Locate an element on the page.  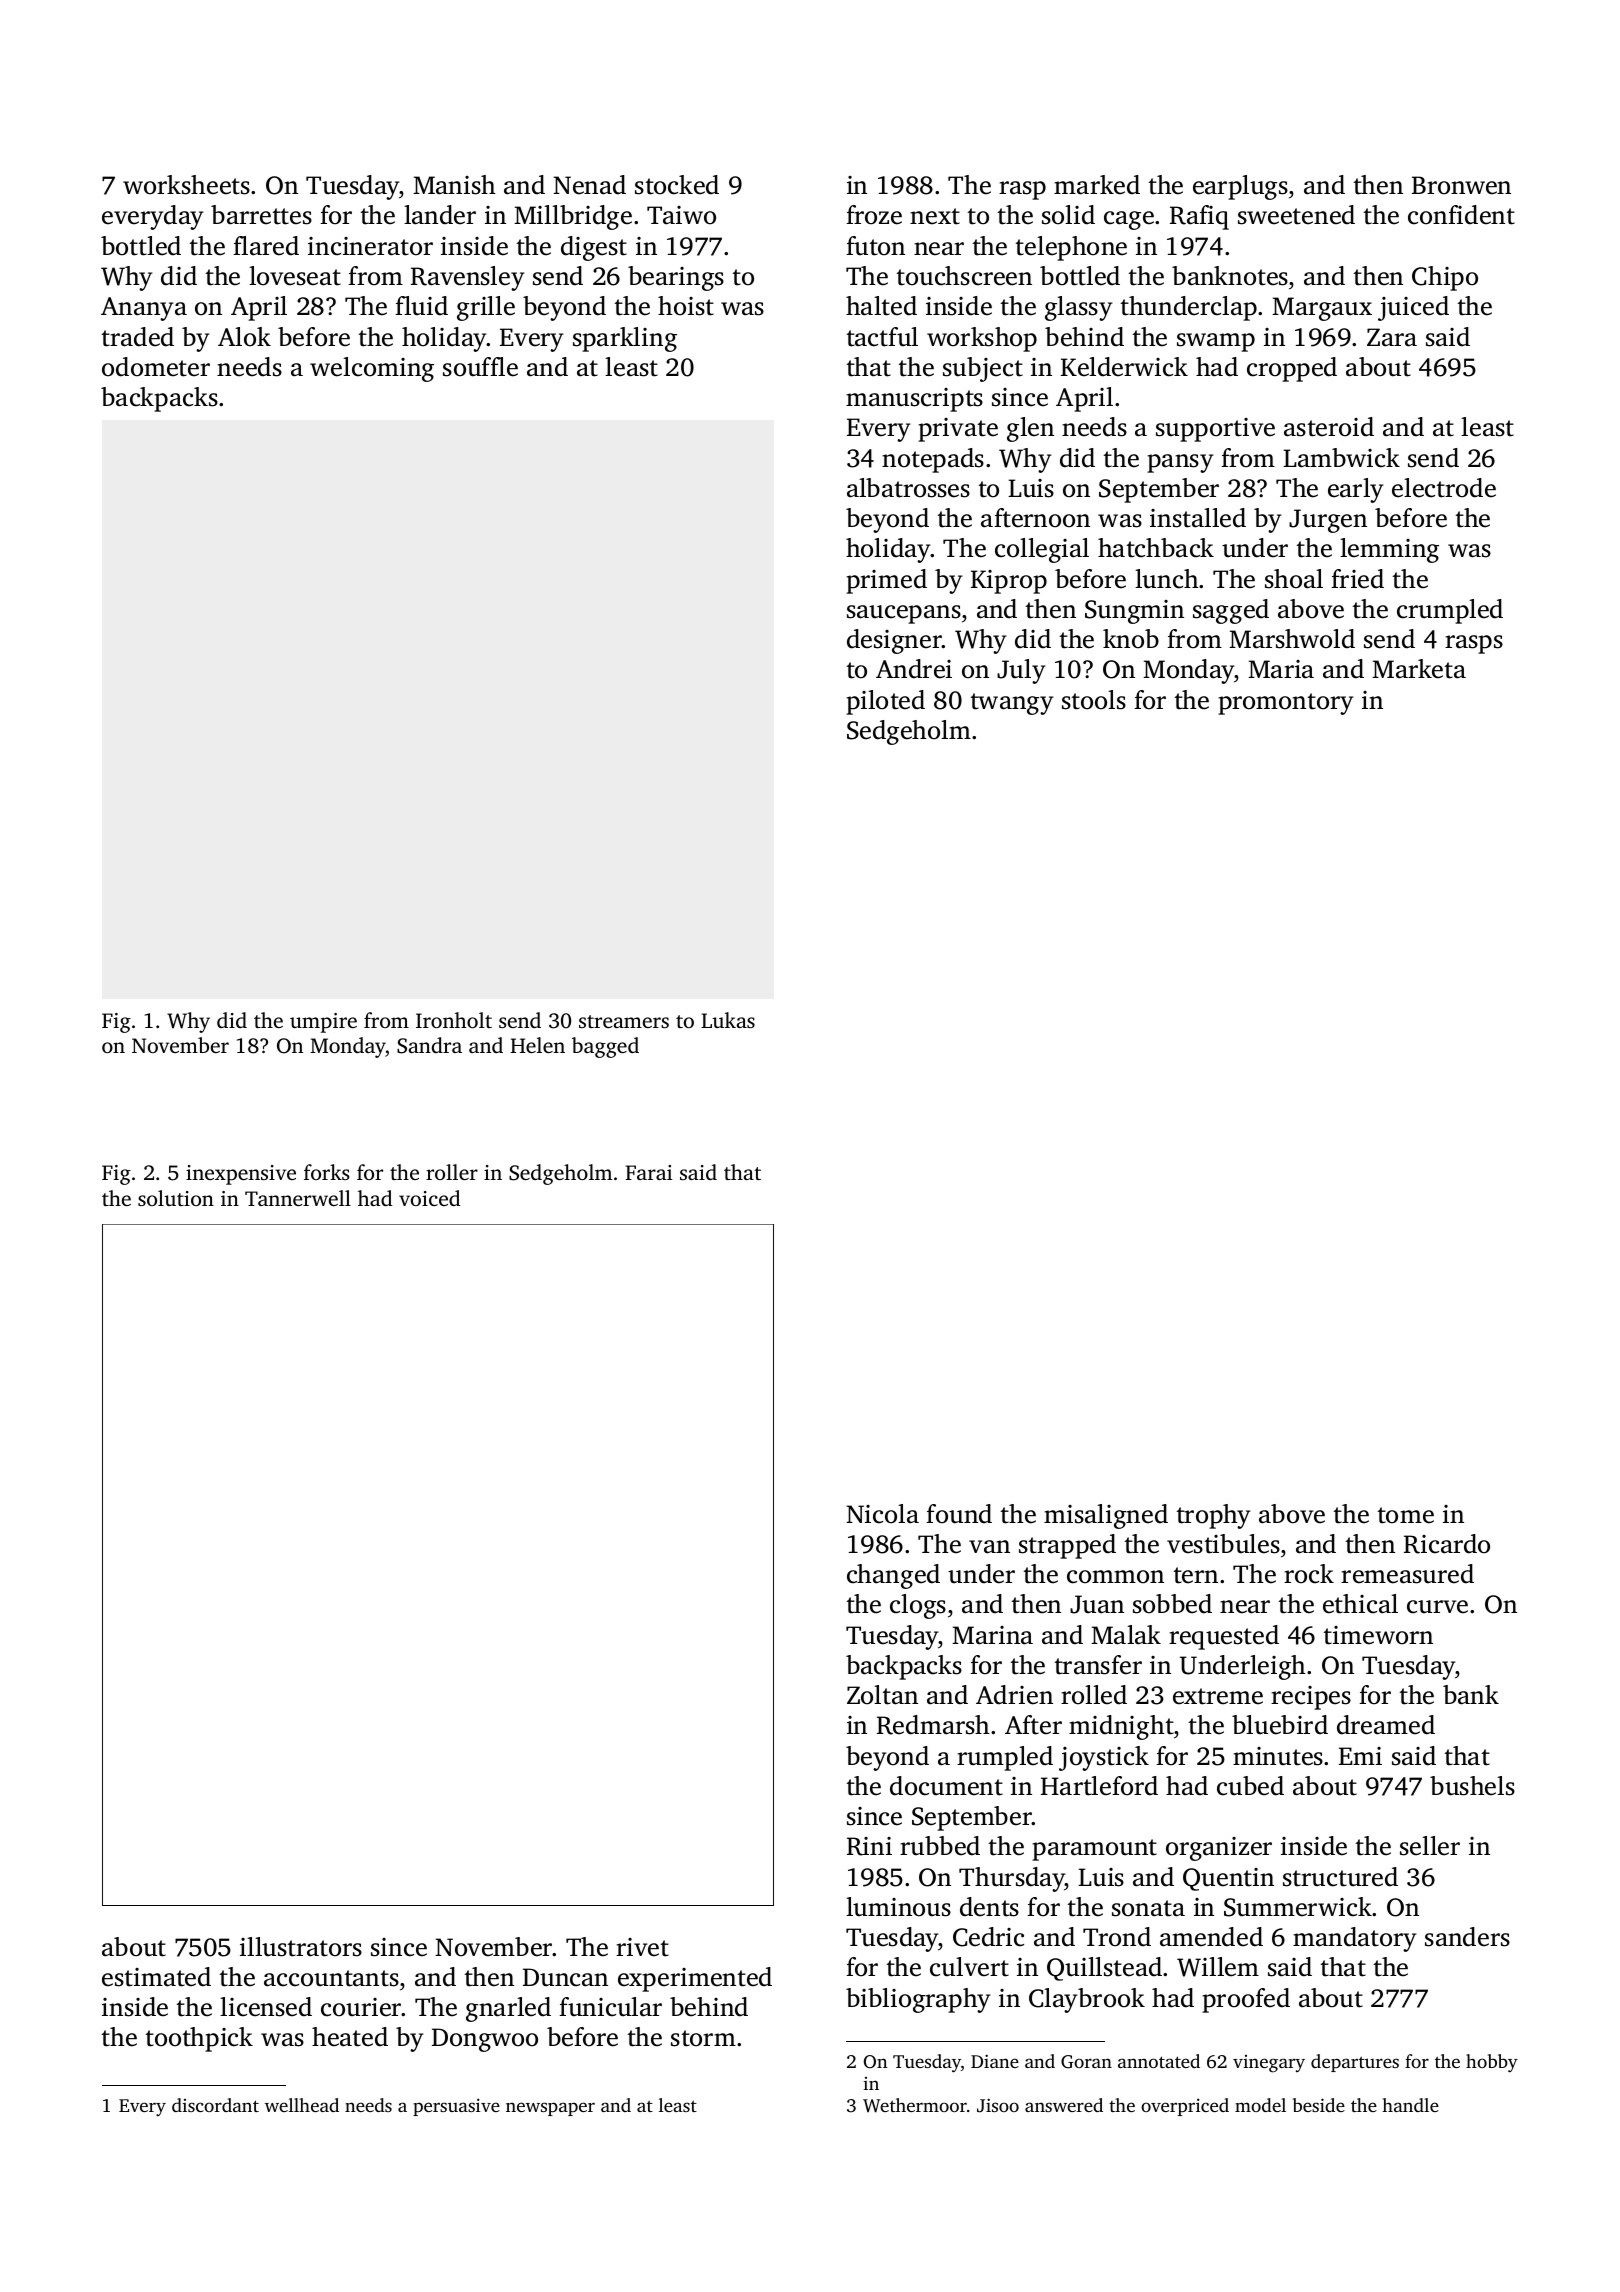
worksheets is located at coordinates (186, 185).
